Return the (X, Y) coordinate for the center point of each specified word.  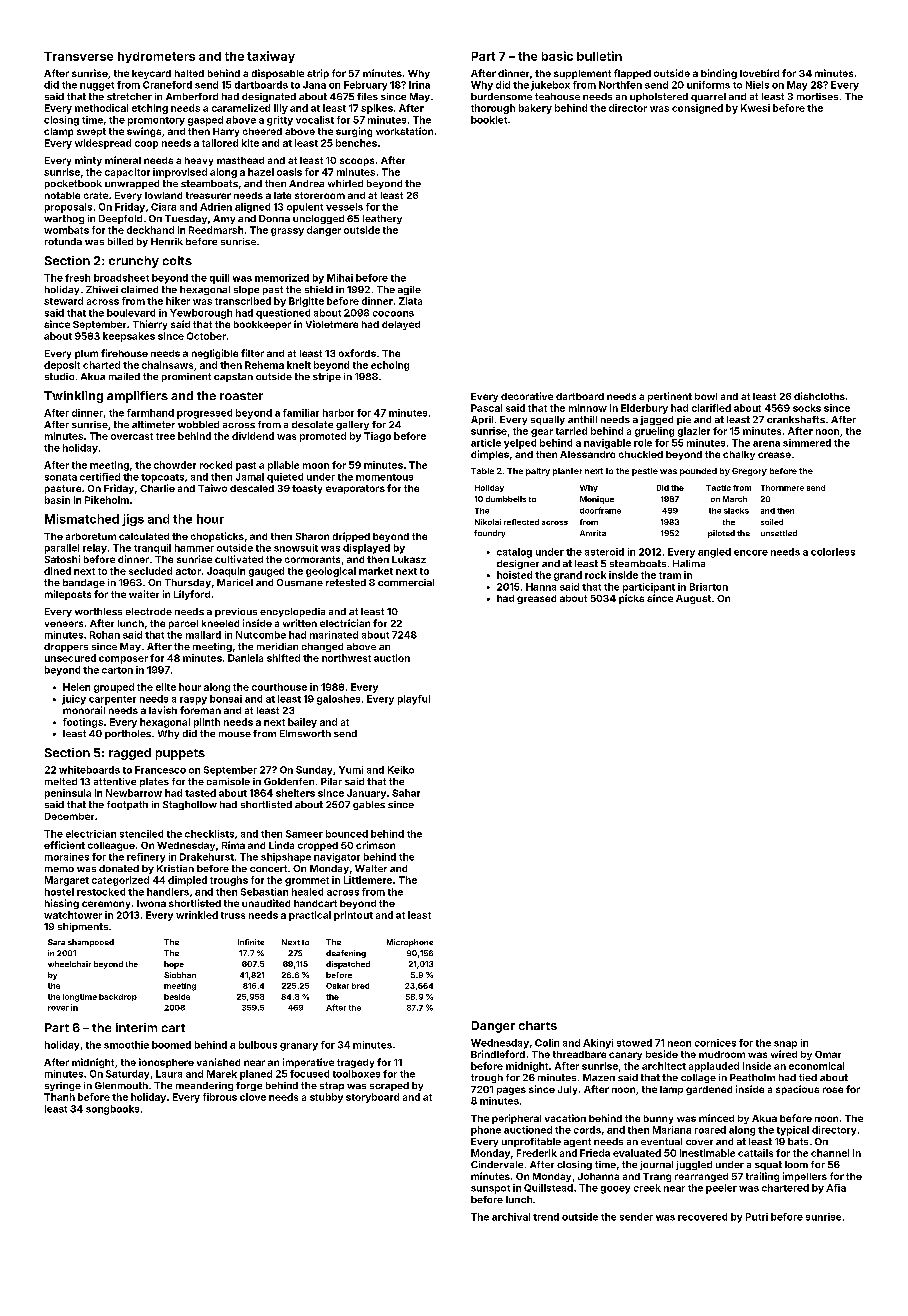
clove (253, 1097)
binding (719, 74)
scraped (389, 1086)
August (693, 599)
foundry (489, 534)
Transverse (78, 56)
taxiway (271, 57)
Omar (828, 1054)
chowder (175, 465)
